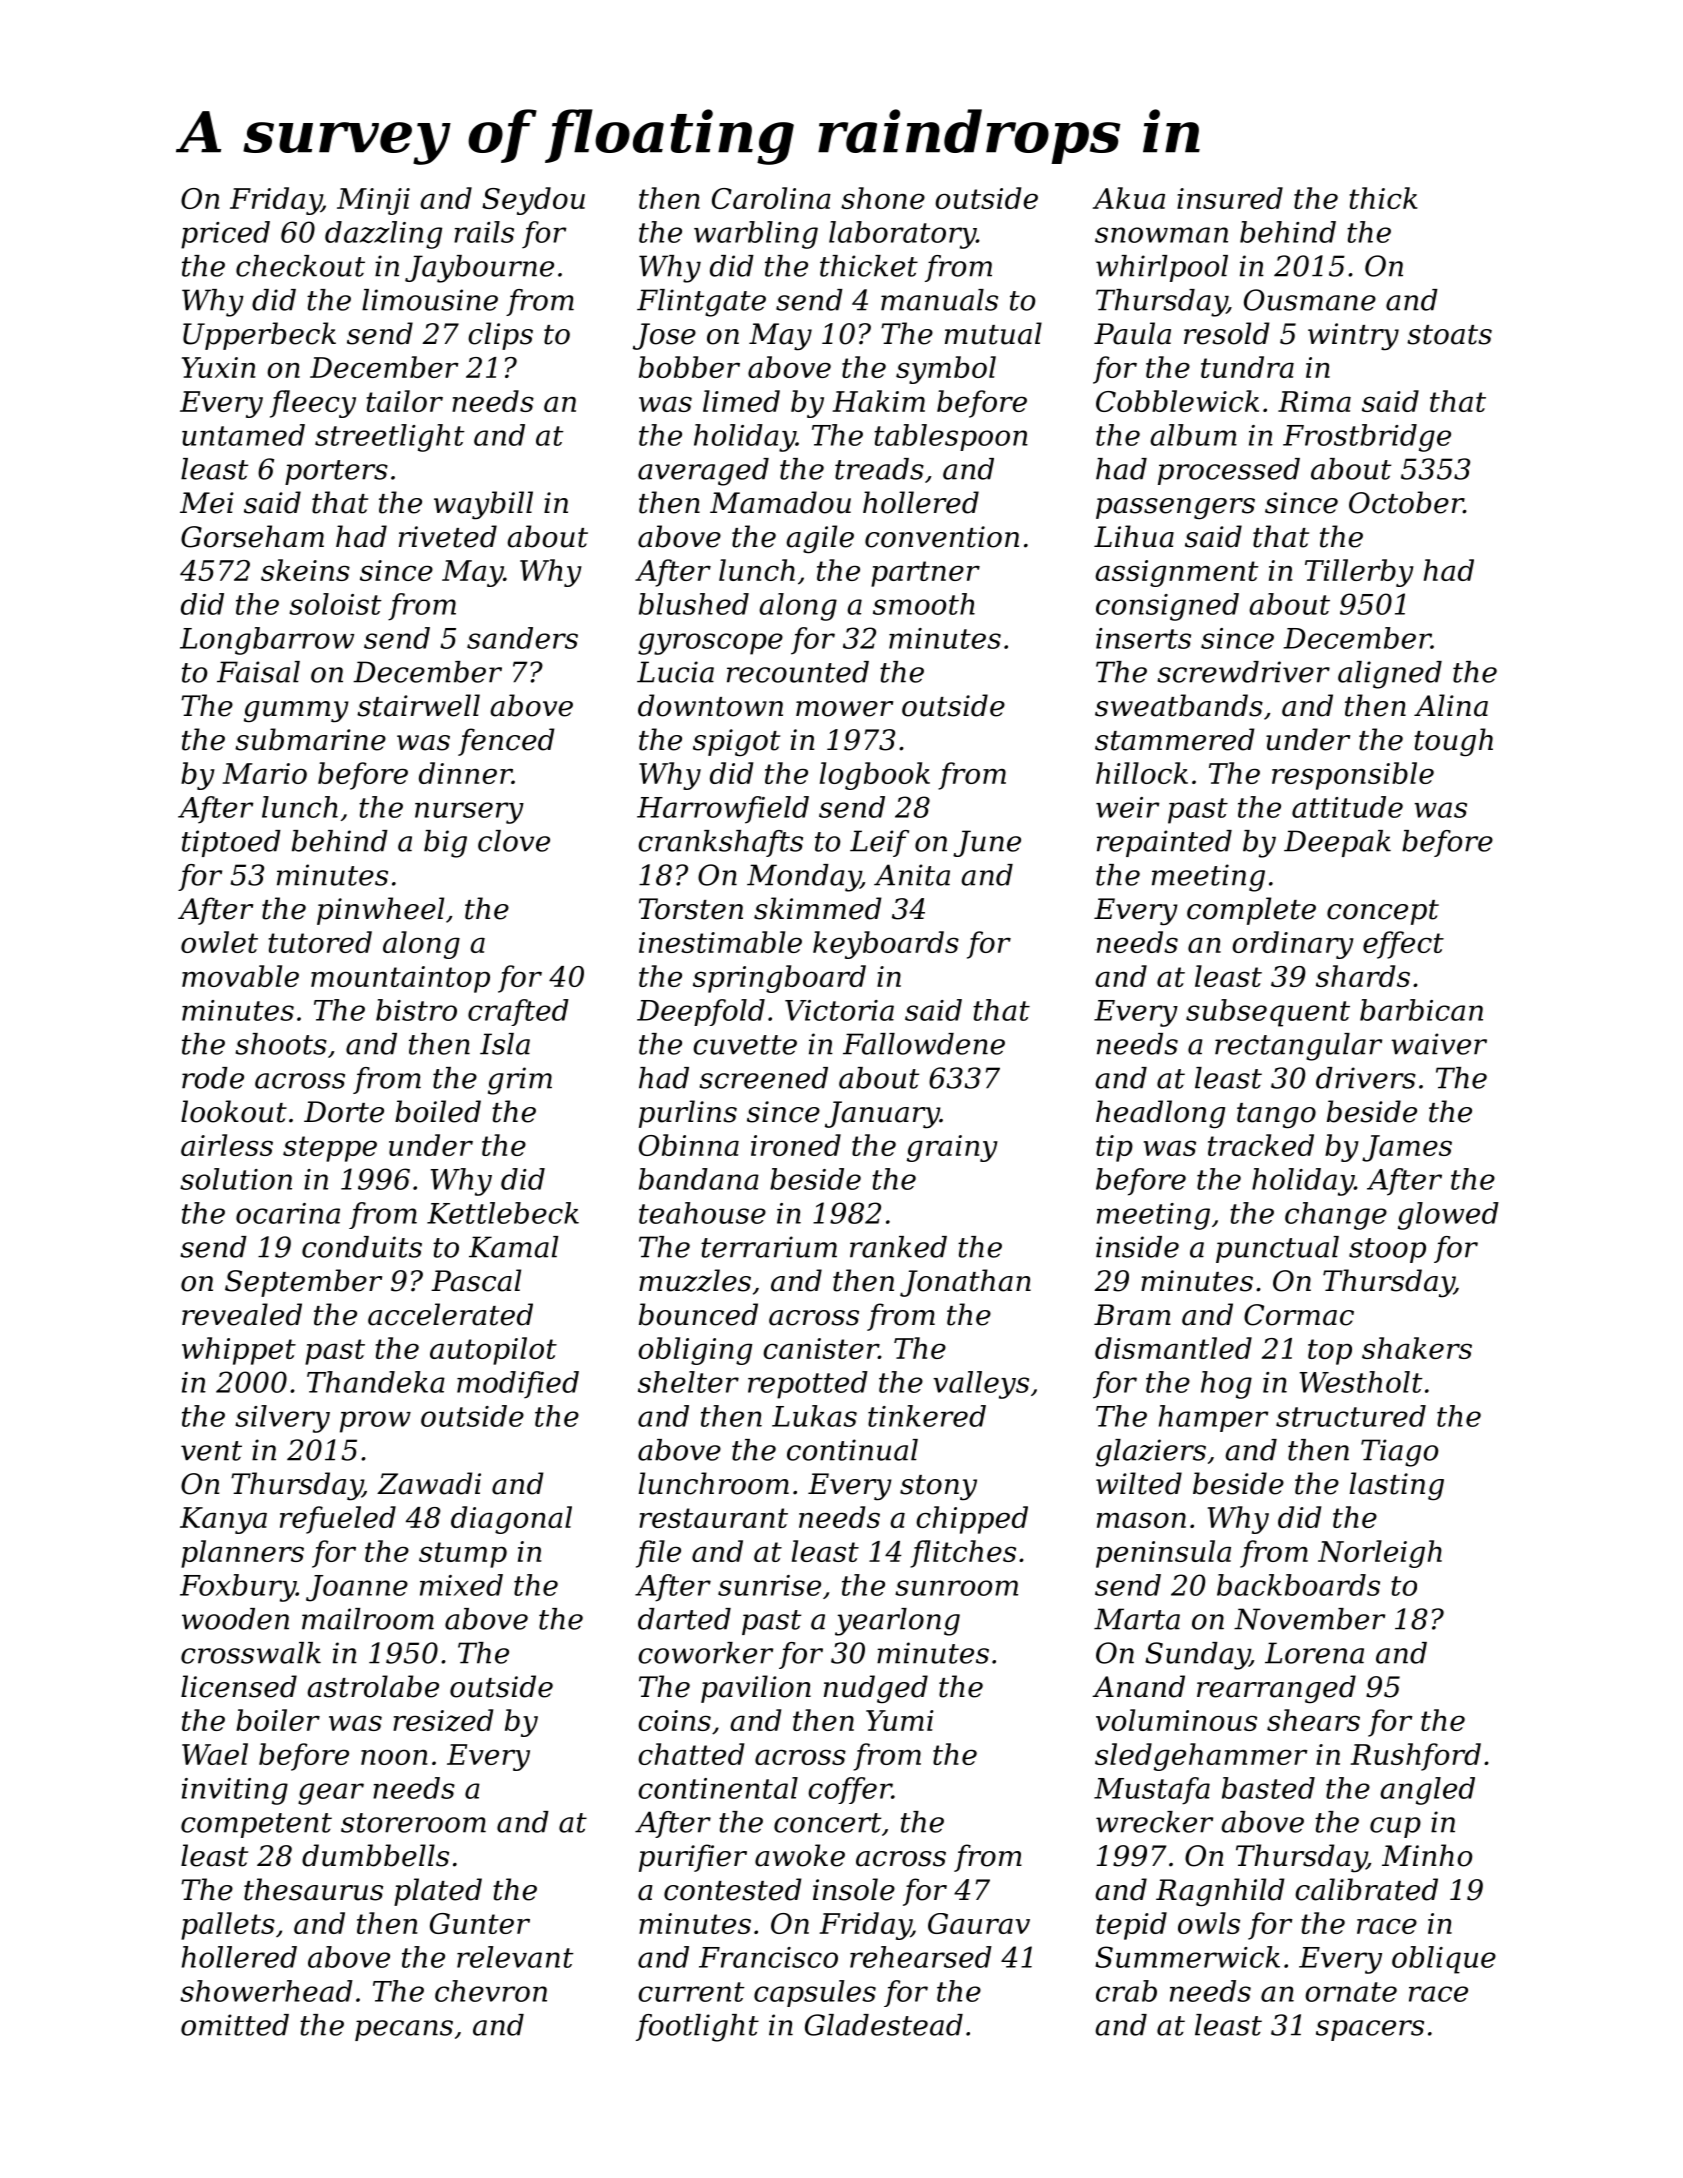 The height and width of the page is (2178, 1683). Describe the element at coordinates (695, 1351) in the page. I see `obliging` at that location.
